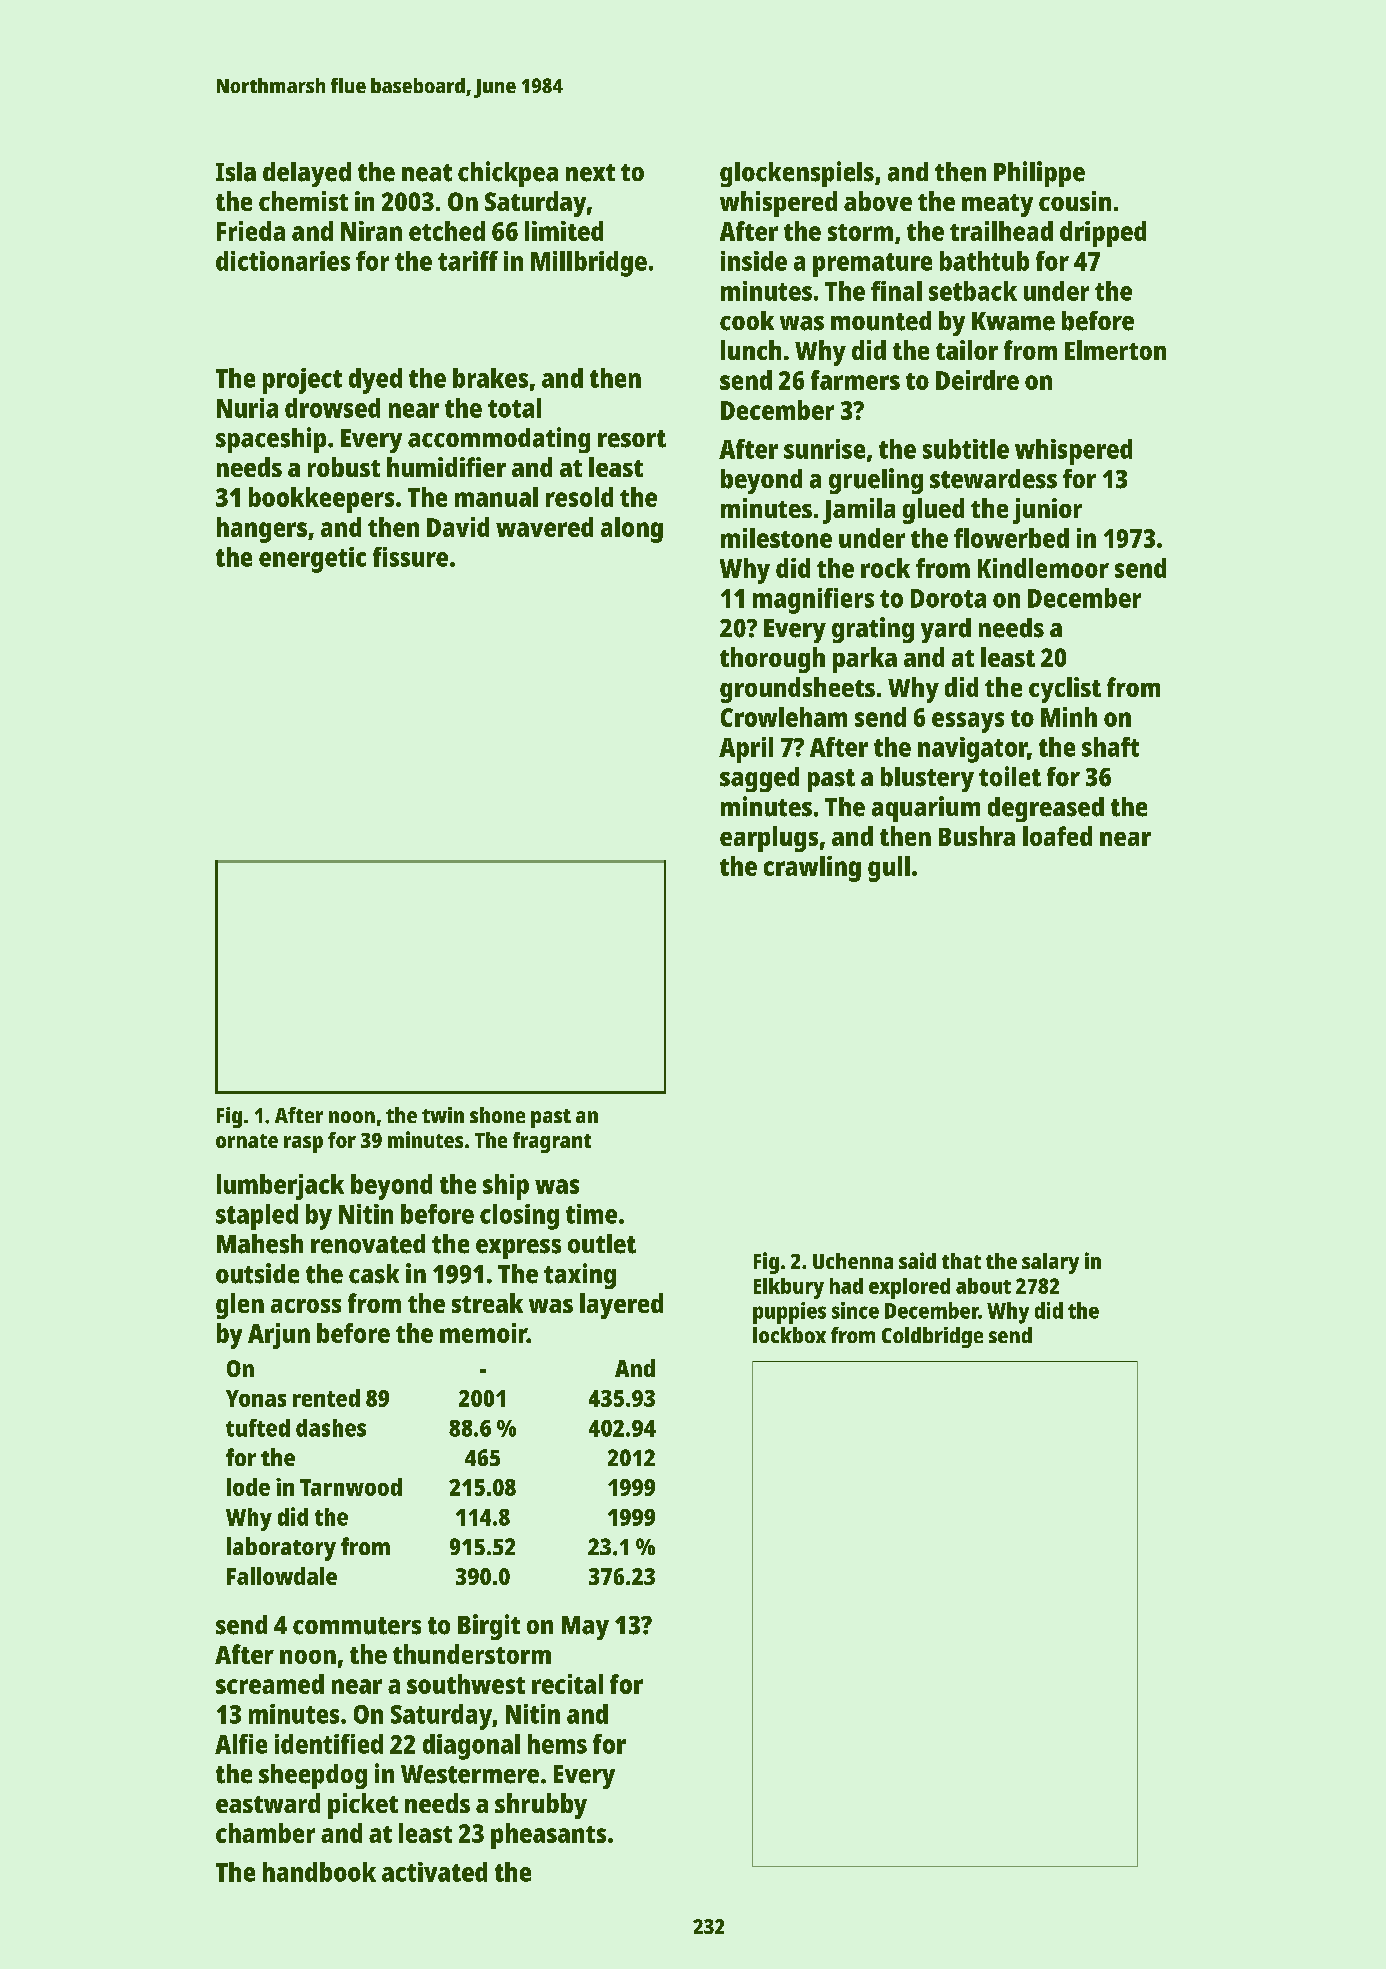  Describe the element at coordinates (427, 173) in the screenshot. I see `neat` at that location.
